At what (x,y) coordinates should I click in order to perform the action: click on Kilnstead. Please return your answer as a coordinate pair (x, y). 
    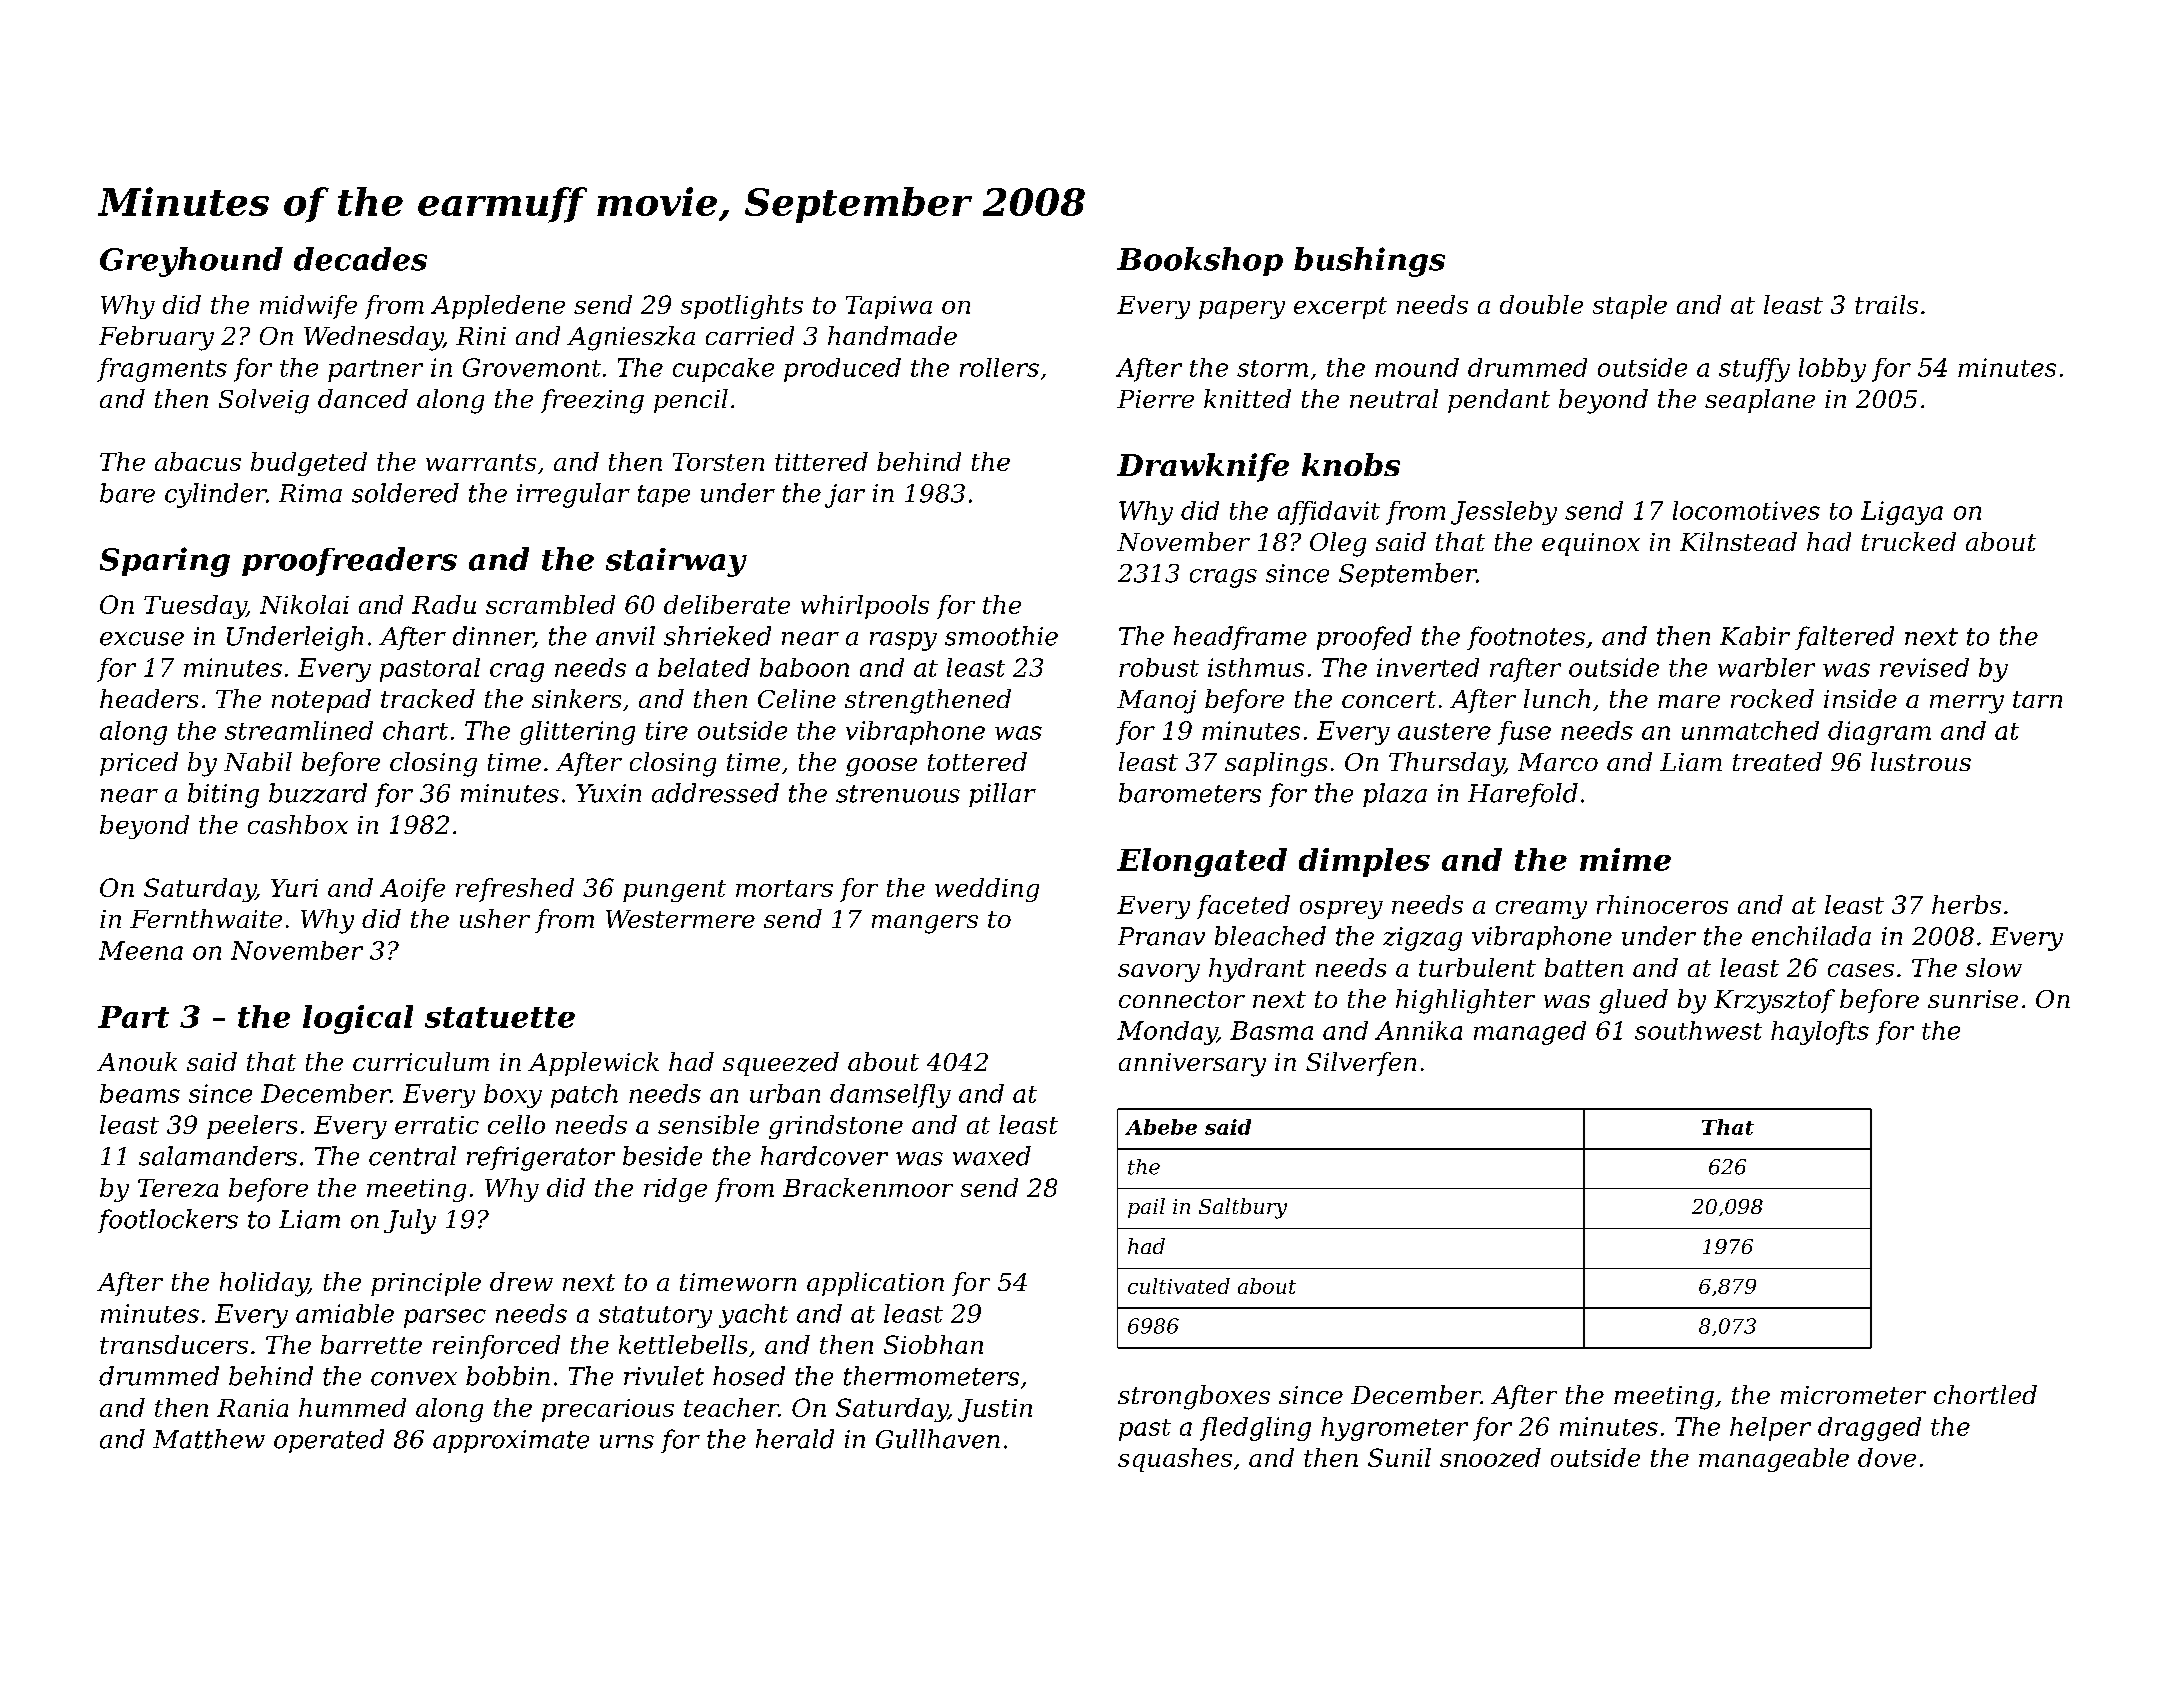
    Looking at the image, I should click on (1738, 541).
